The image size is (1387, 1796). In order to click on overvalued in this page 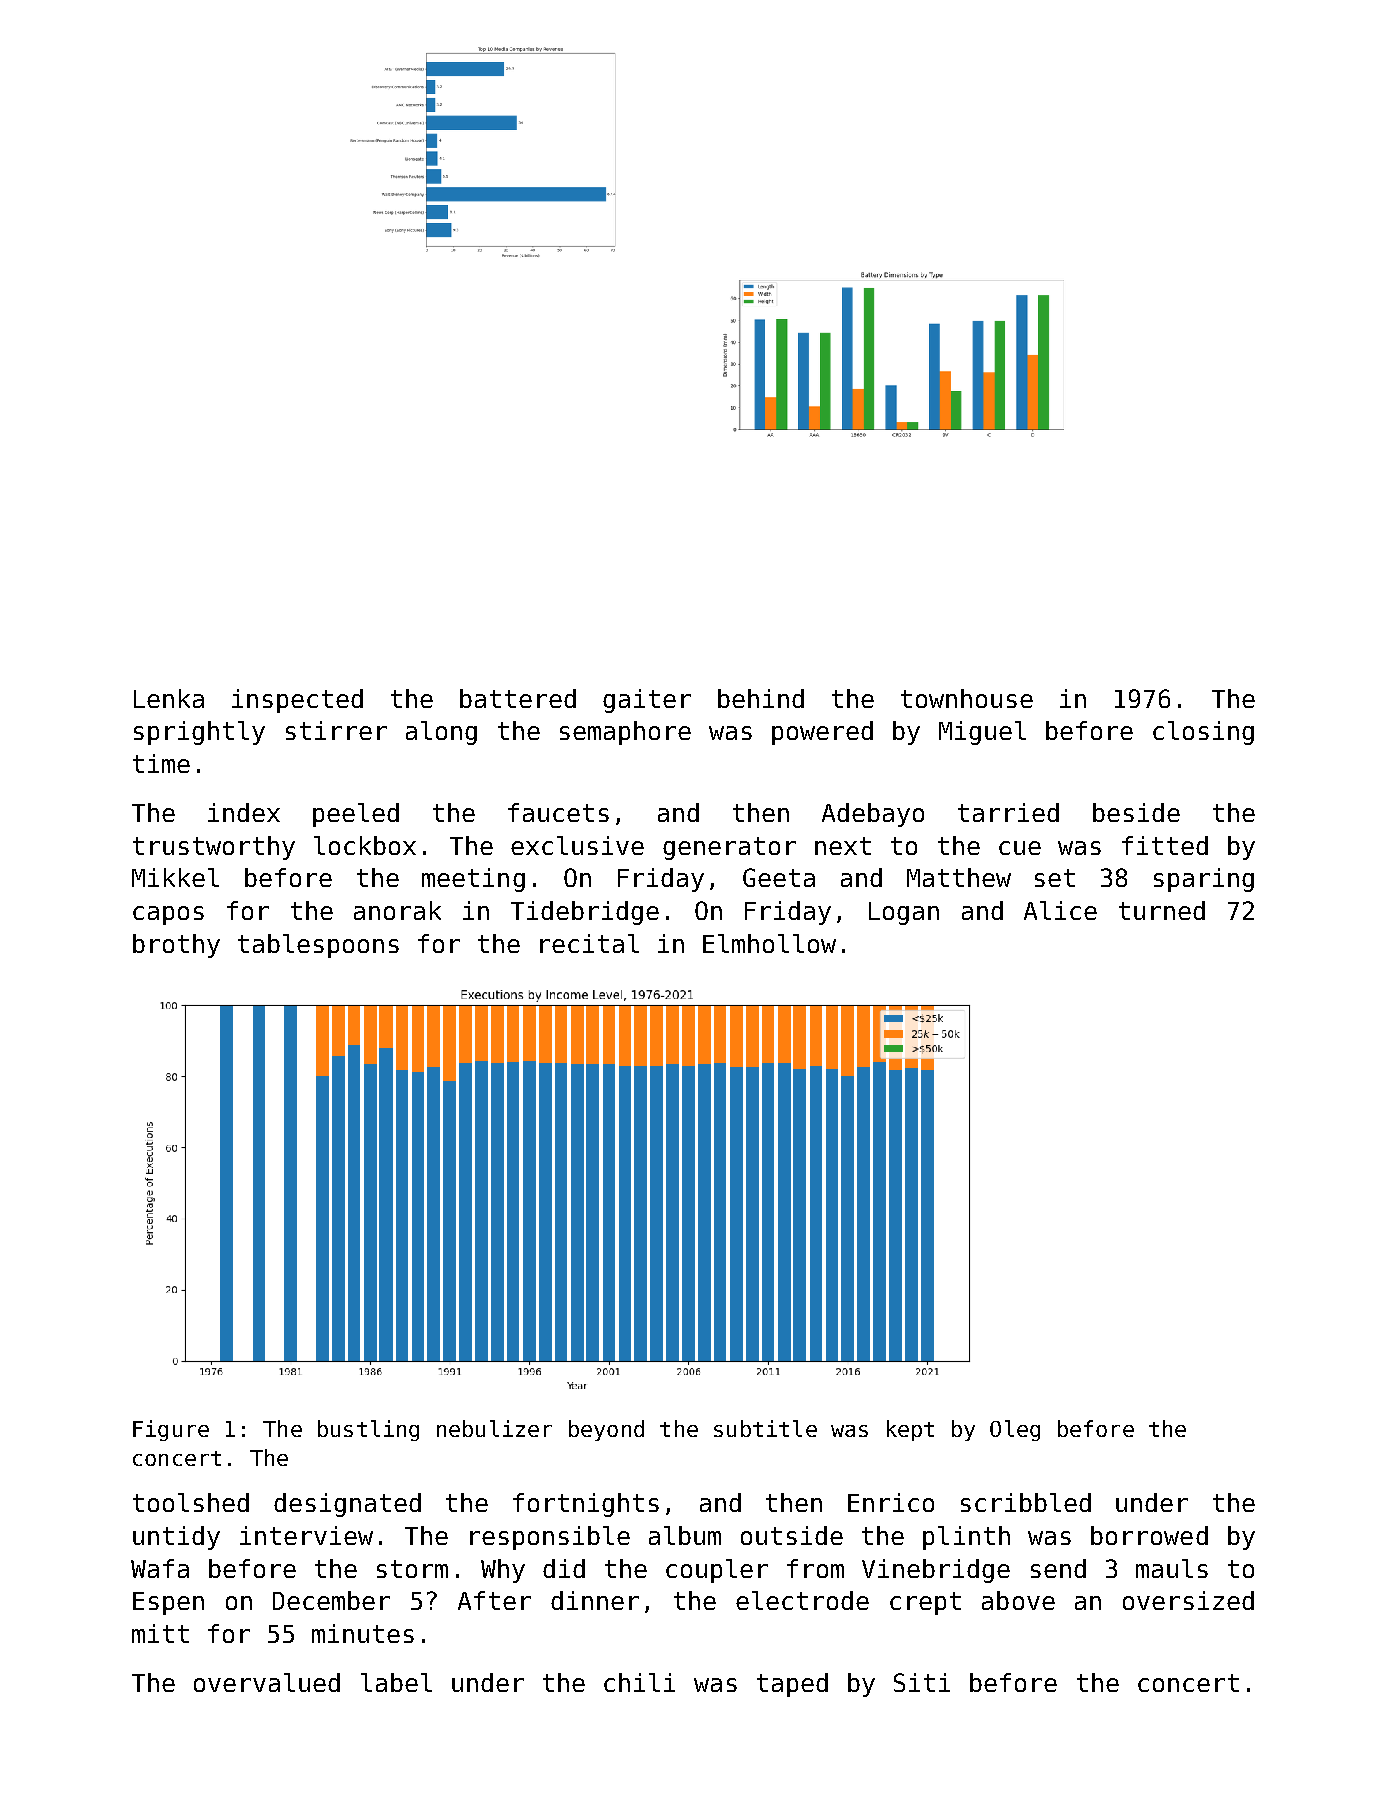, I will do `click(267, 1682)`.
